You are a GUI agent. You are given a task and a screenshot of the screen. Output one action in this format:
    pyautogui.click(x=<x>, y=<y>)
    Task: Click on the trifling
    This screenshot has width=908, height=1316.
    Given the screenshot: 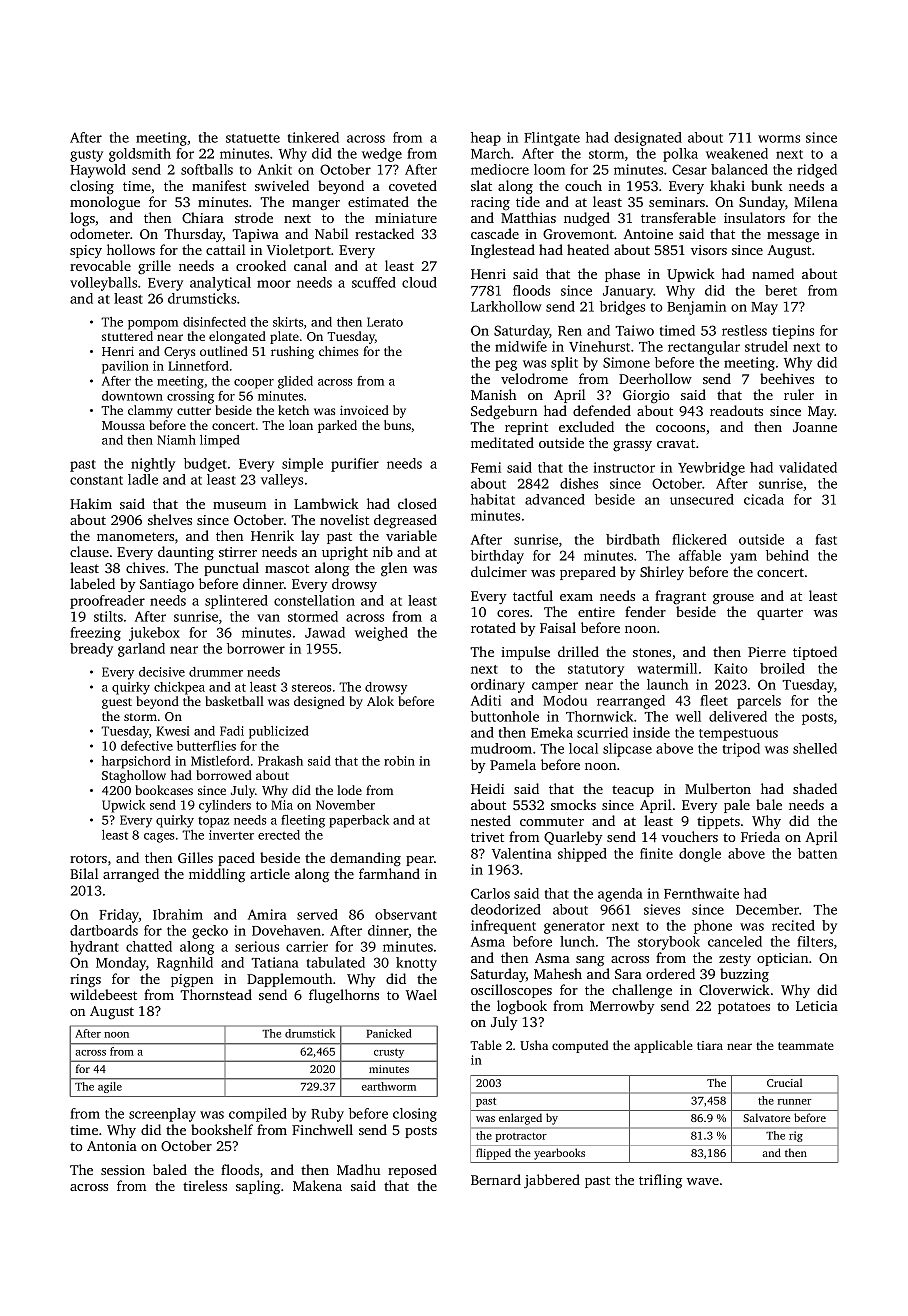 What is the action you would take?
    pyautogui.click(x=660, y=1181)
